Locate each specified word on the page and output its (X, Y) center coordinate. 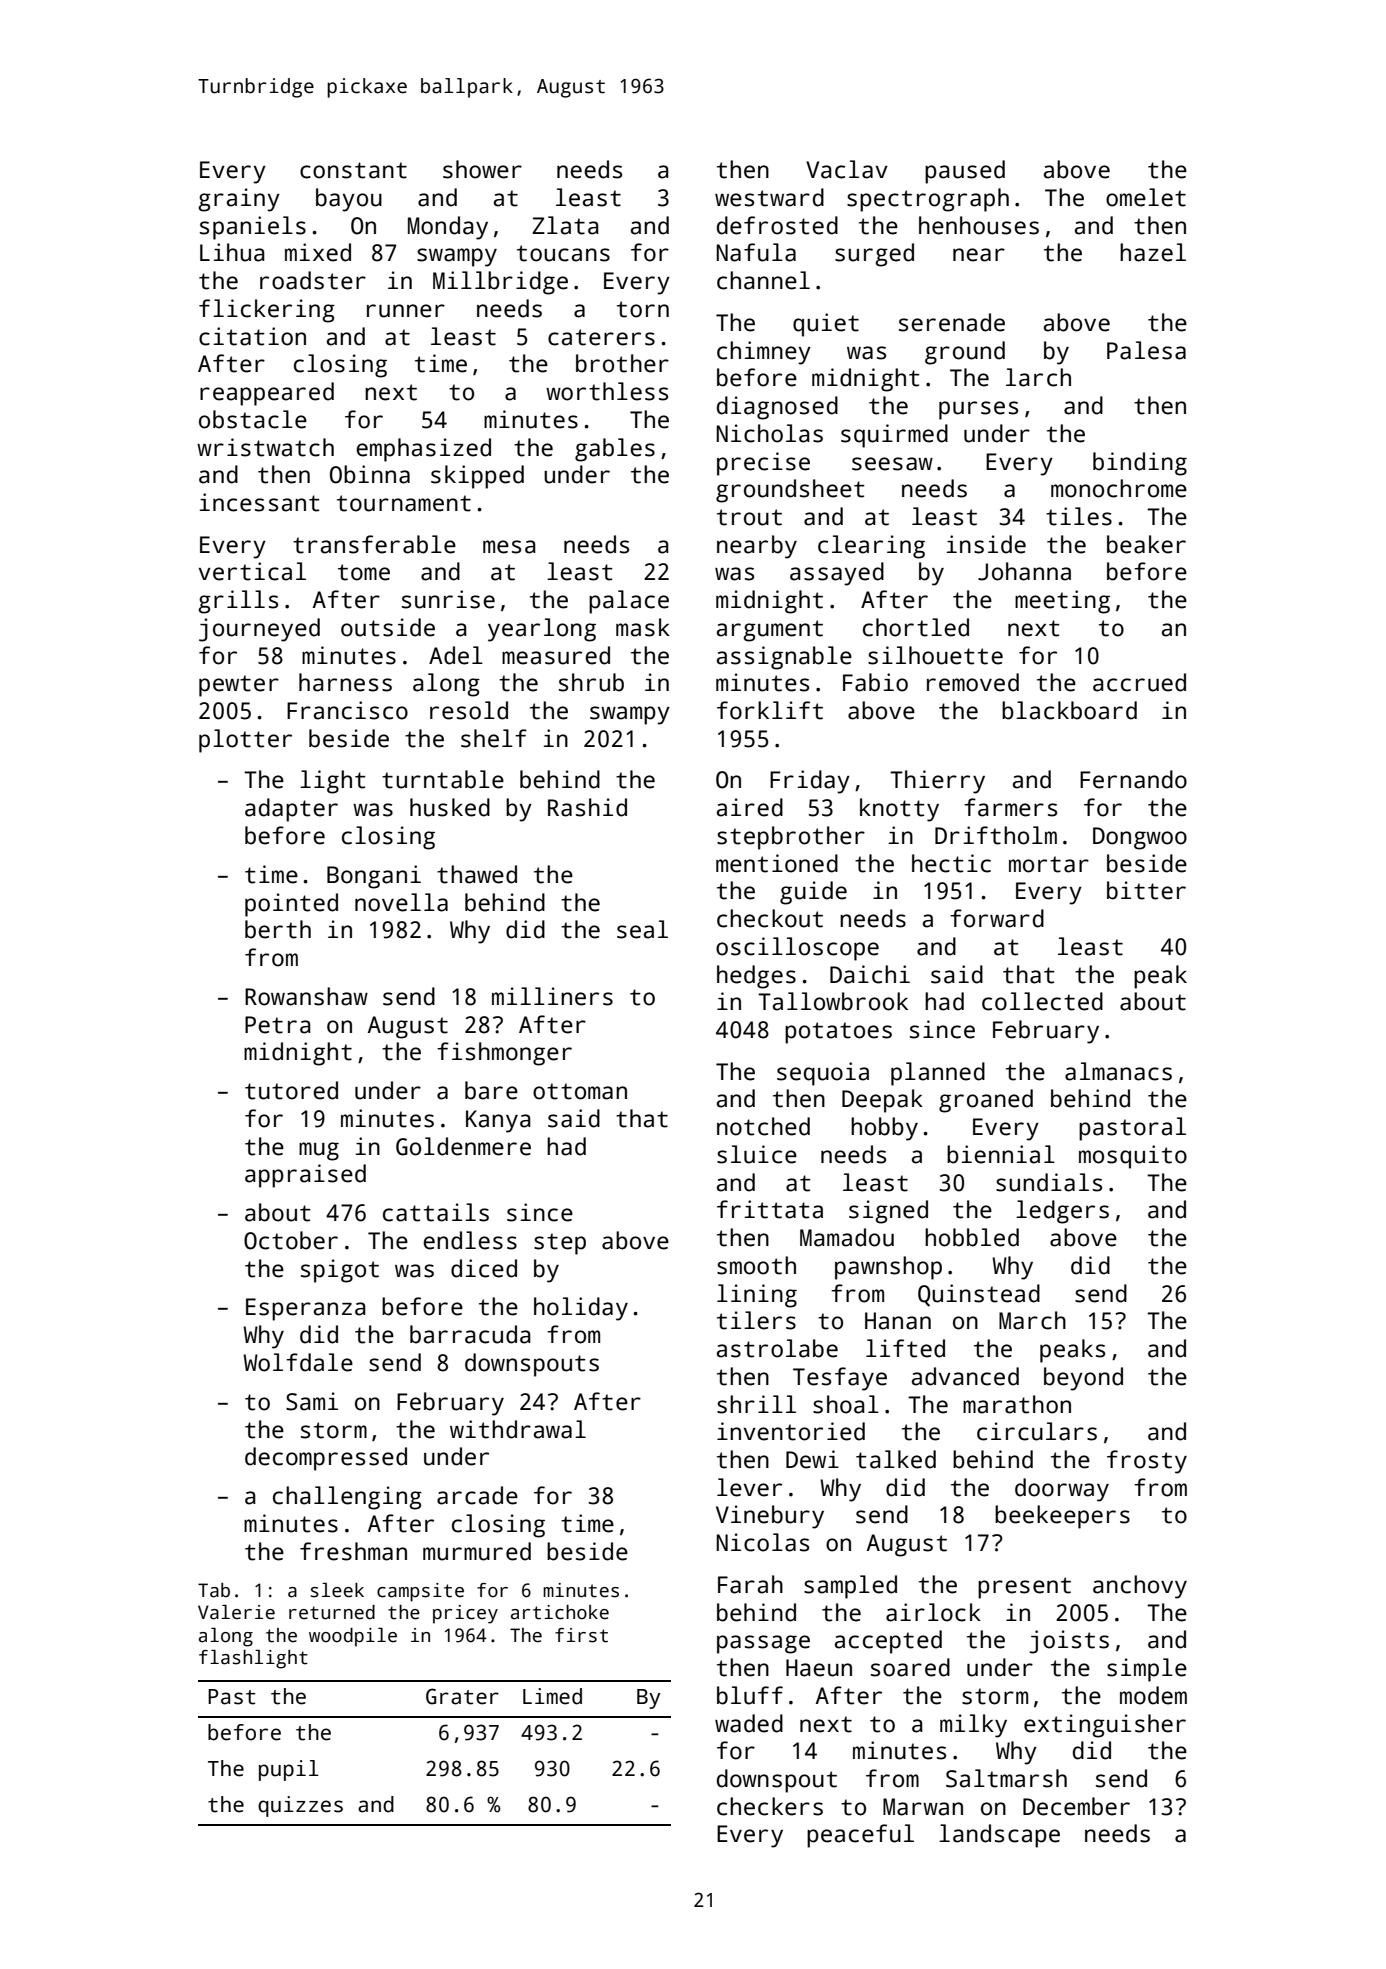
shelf (494, 738)
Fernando (1133, 779)
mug (319, 1151)
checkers (770, 1806)
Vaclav (847, 169)
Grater (462, 1696)
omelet (1146, 197)
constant (353, 170)
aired (750, 807)
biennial (1001, 1154)
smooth (756, 1265)
